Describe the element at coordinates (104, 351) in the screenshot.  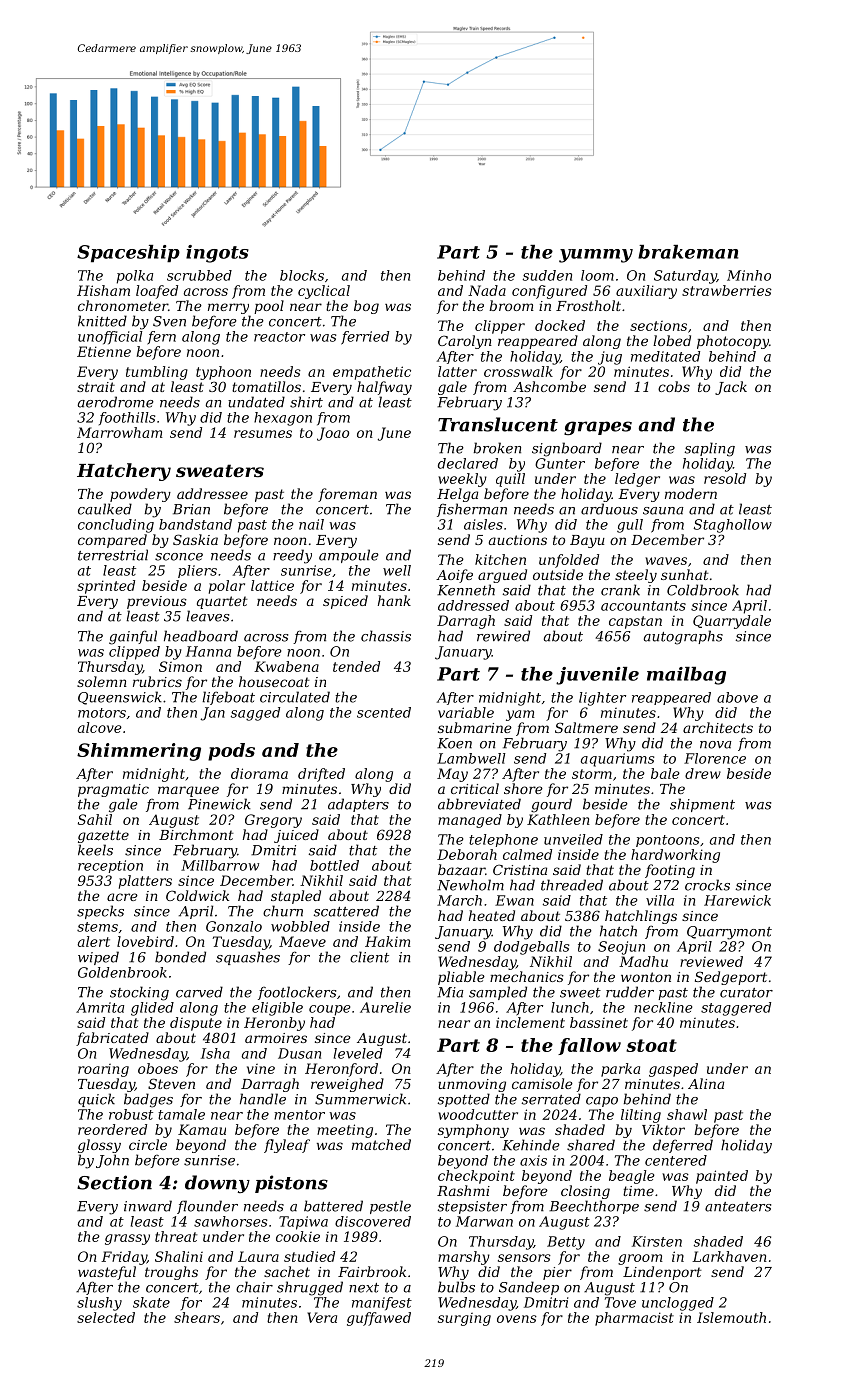
I see `Etienne` at that location.
